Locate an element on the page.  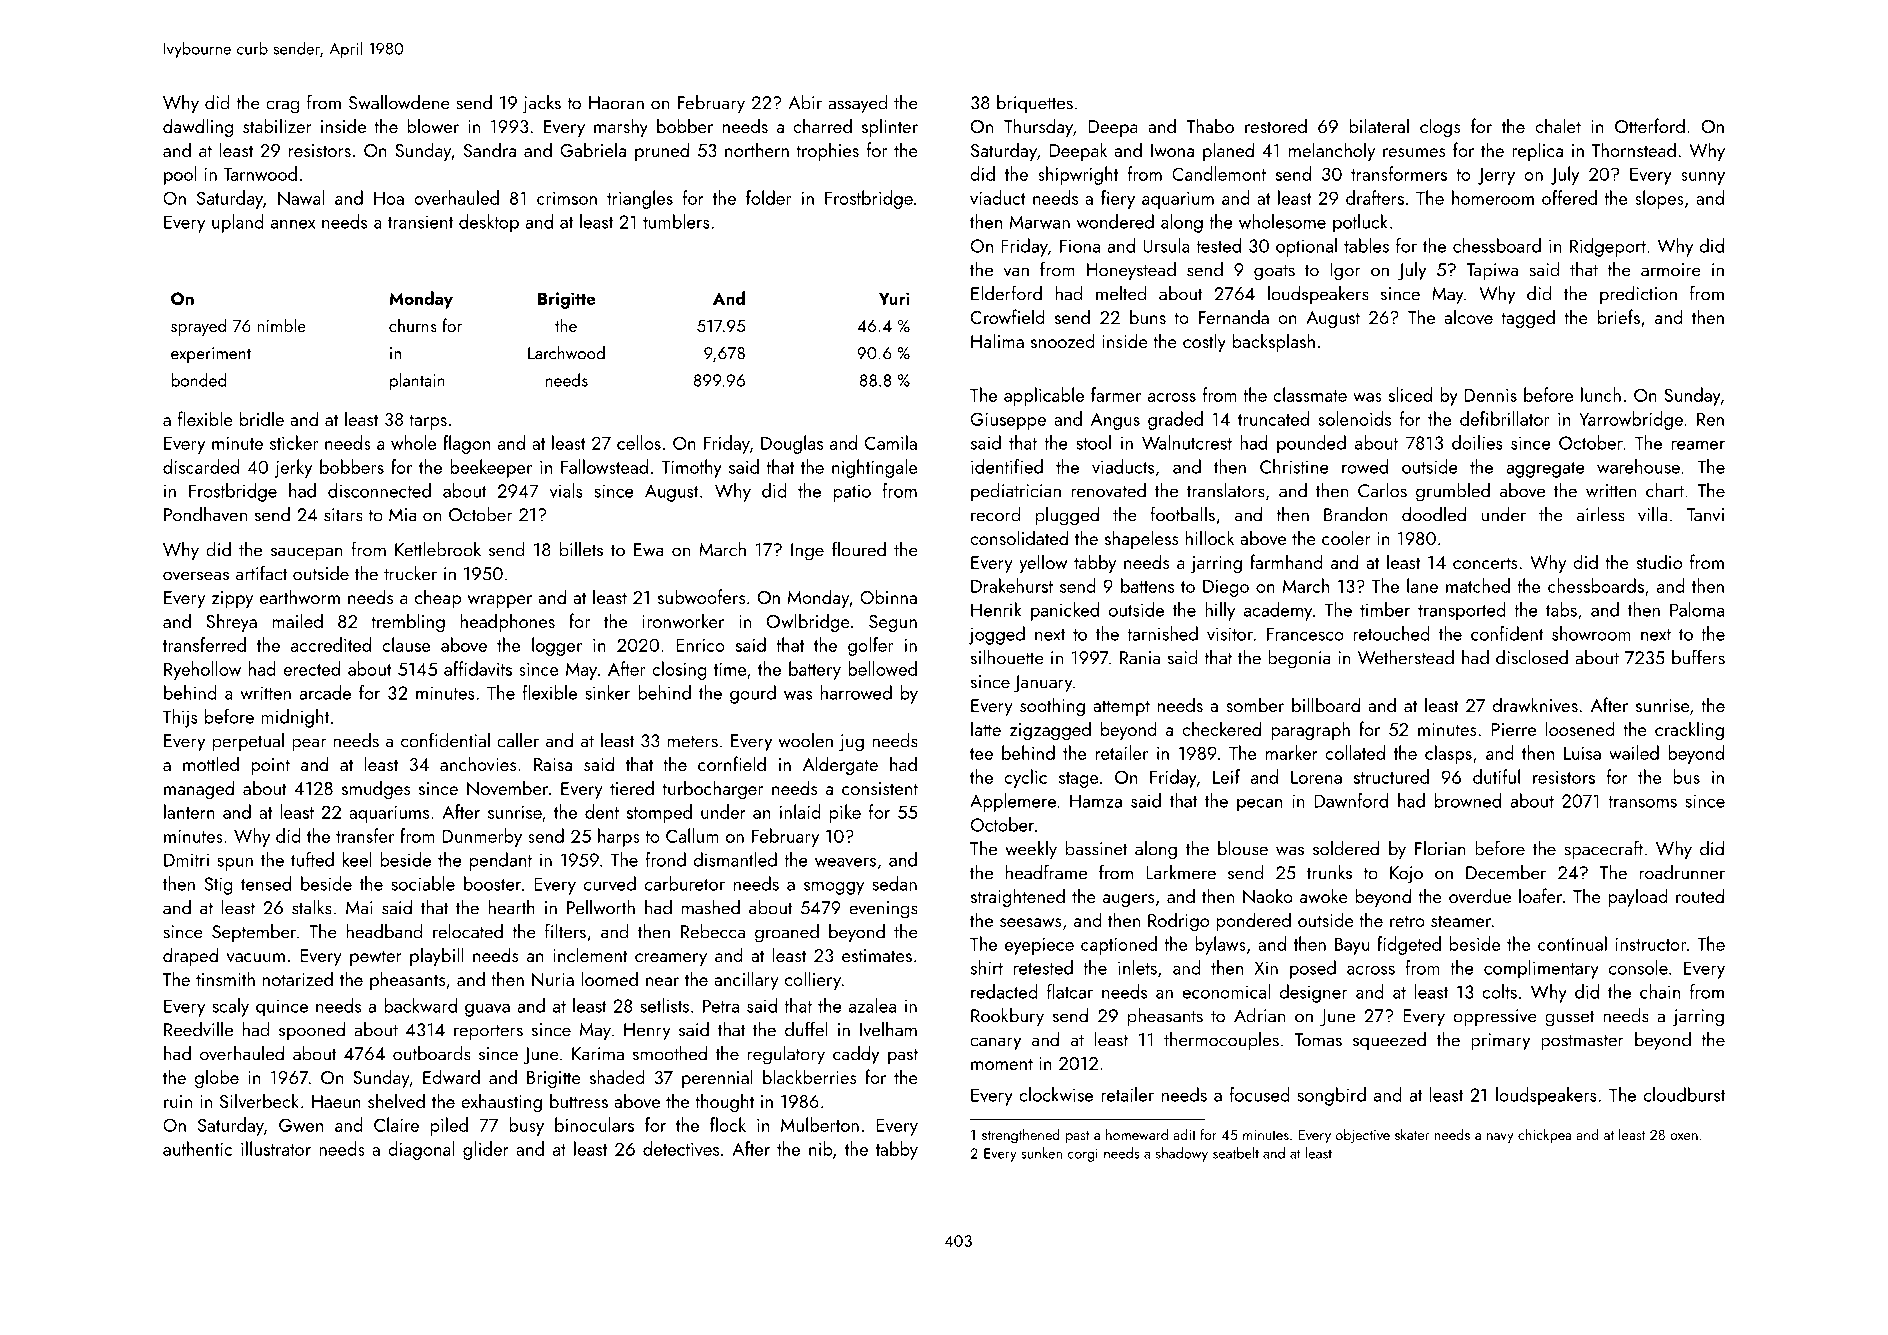
Abir is located at coordinates (805, 102).
